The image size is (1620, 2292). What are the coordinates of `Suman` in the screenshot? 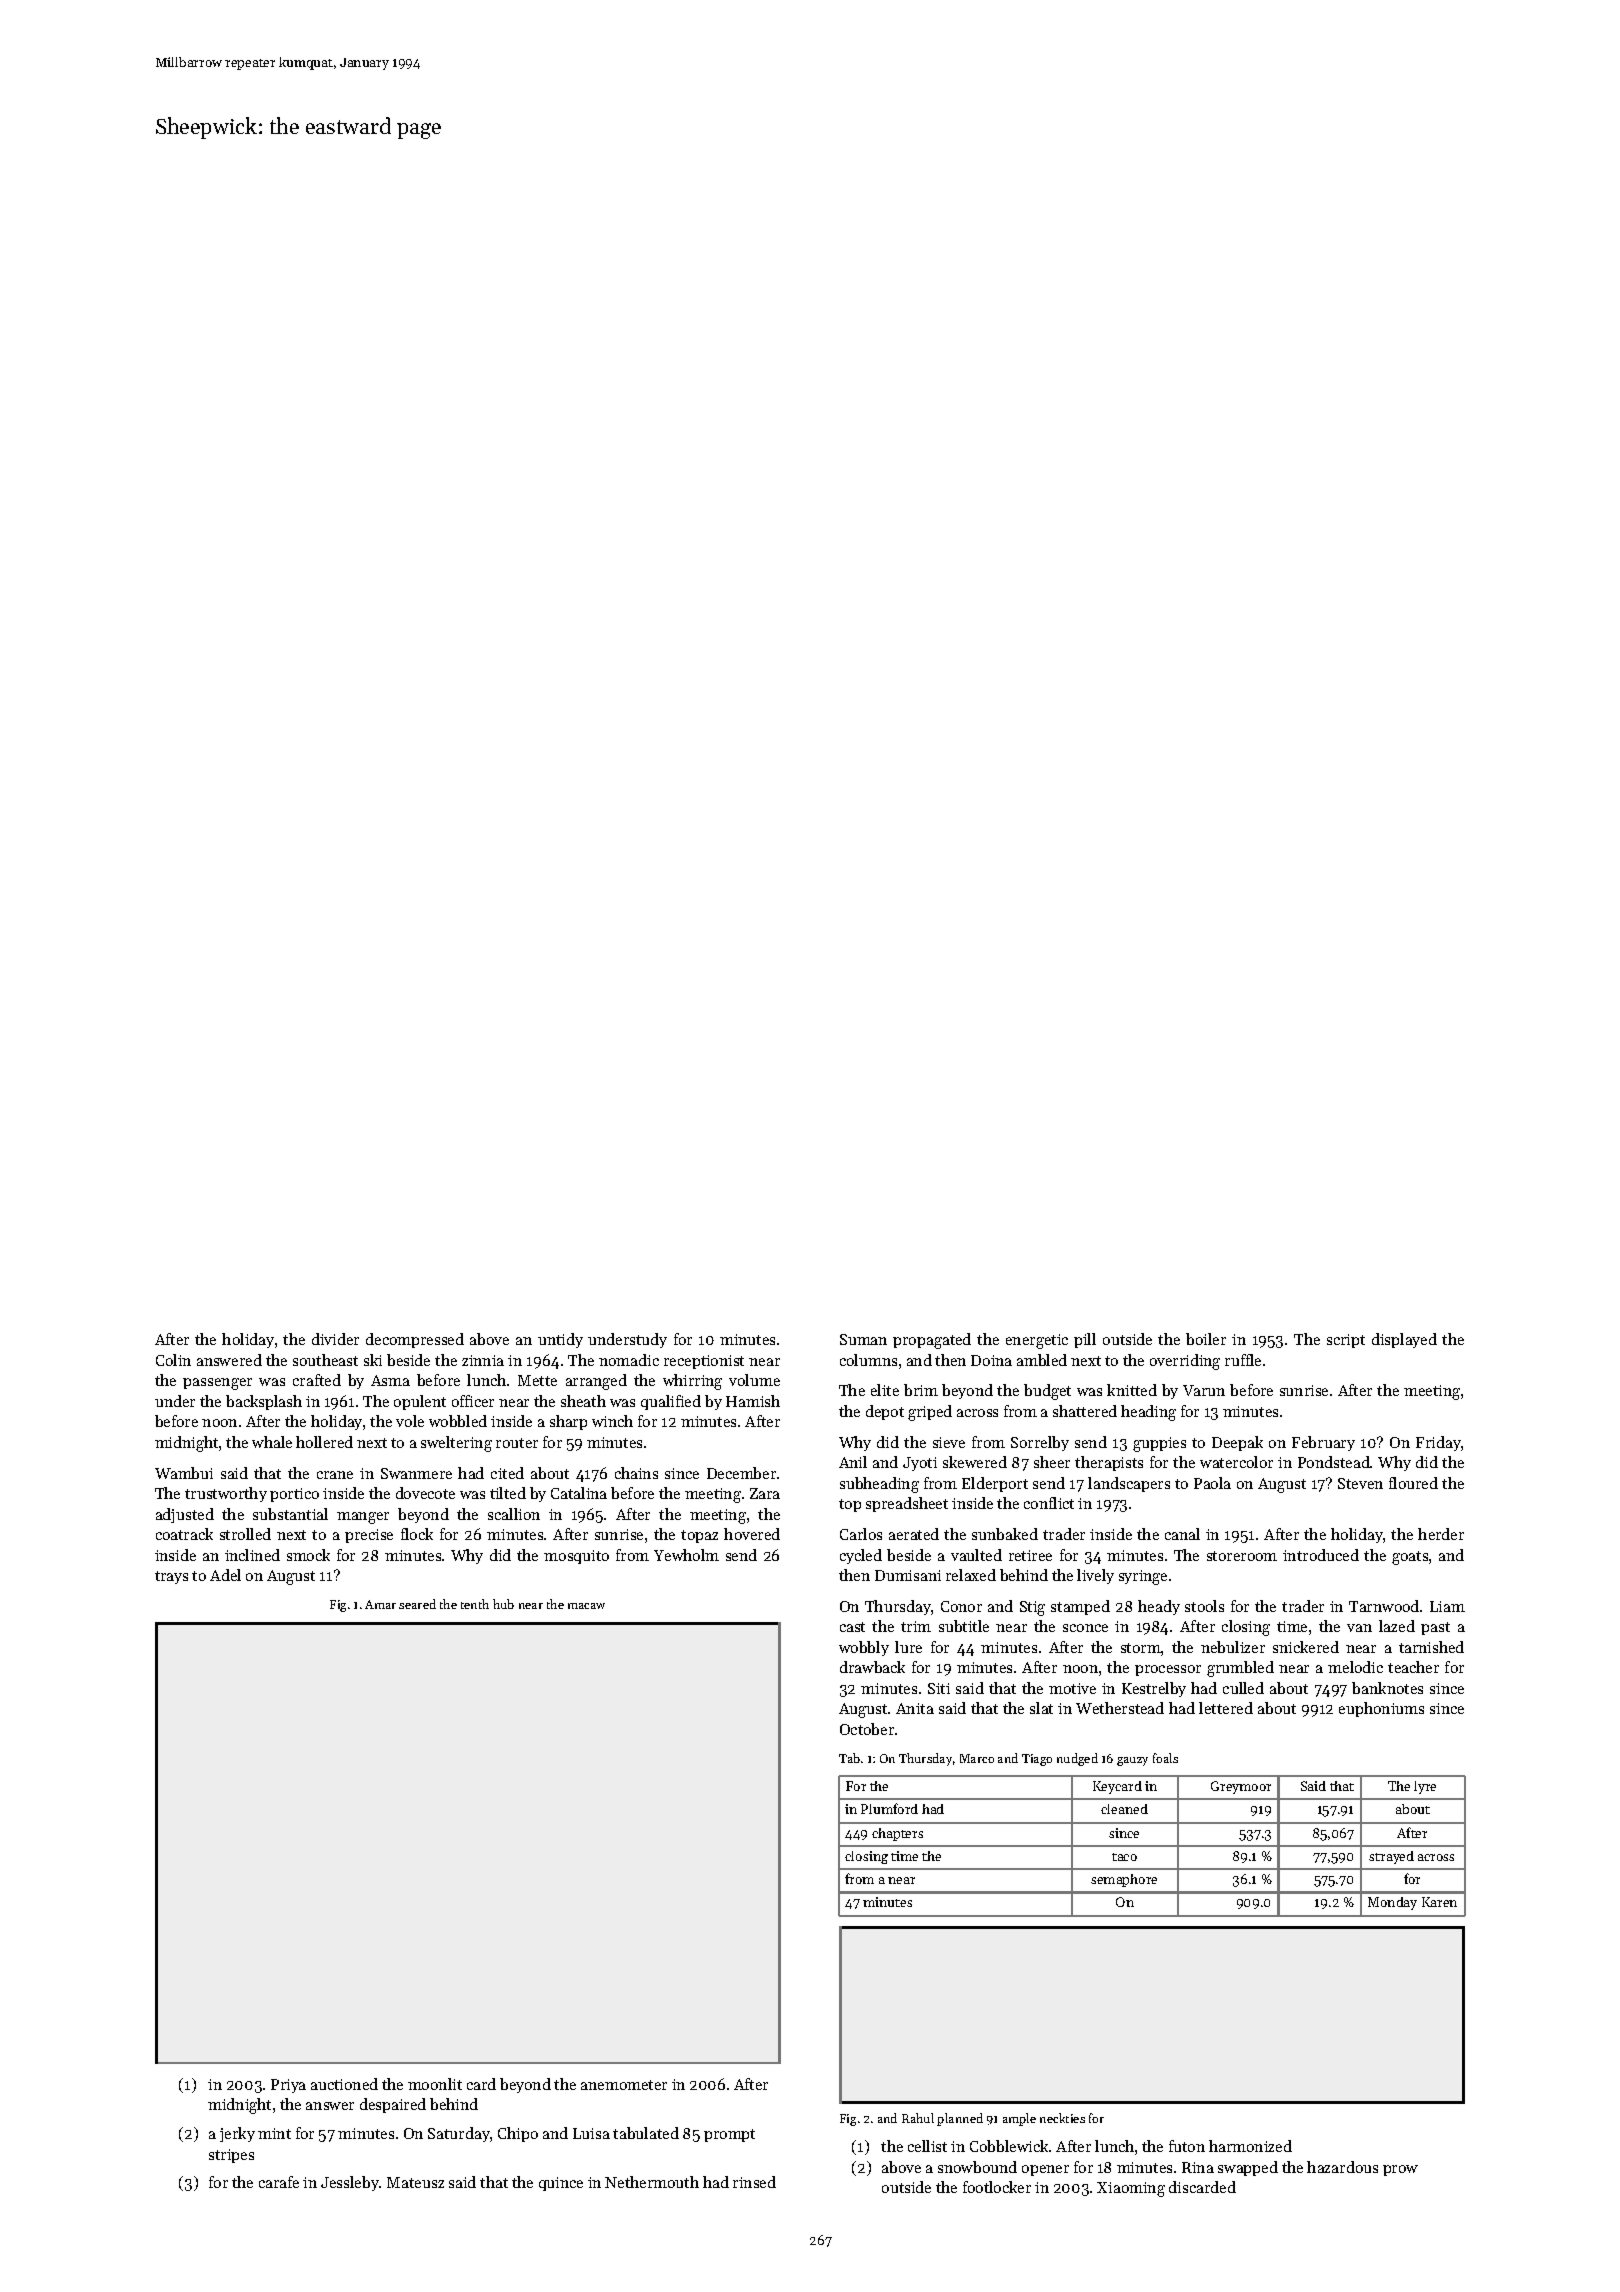 It's located at (863, 1339).
